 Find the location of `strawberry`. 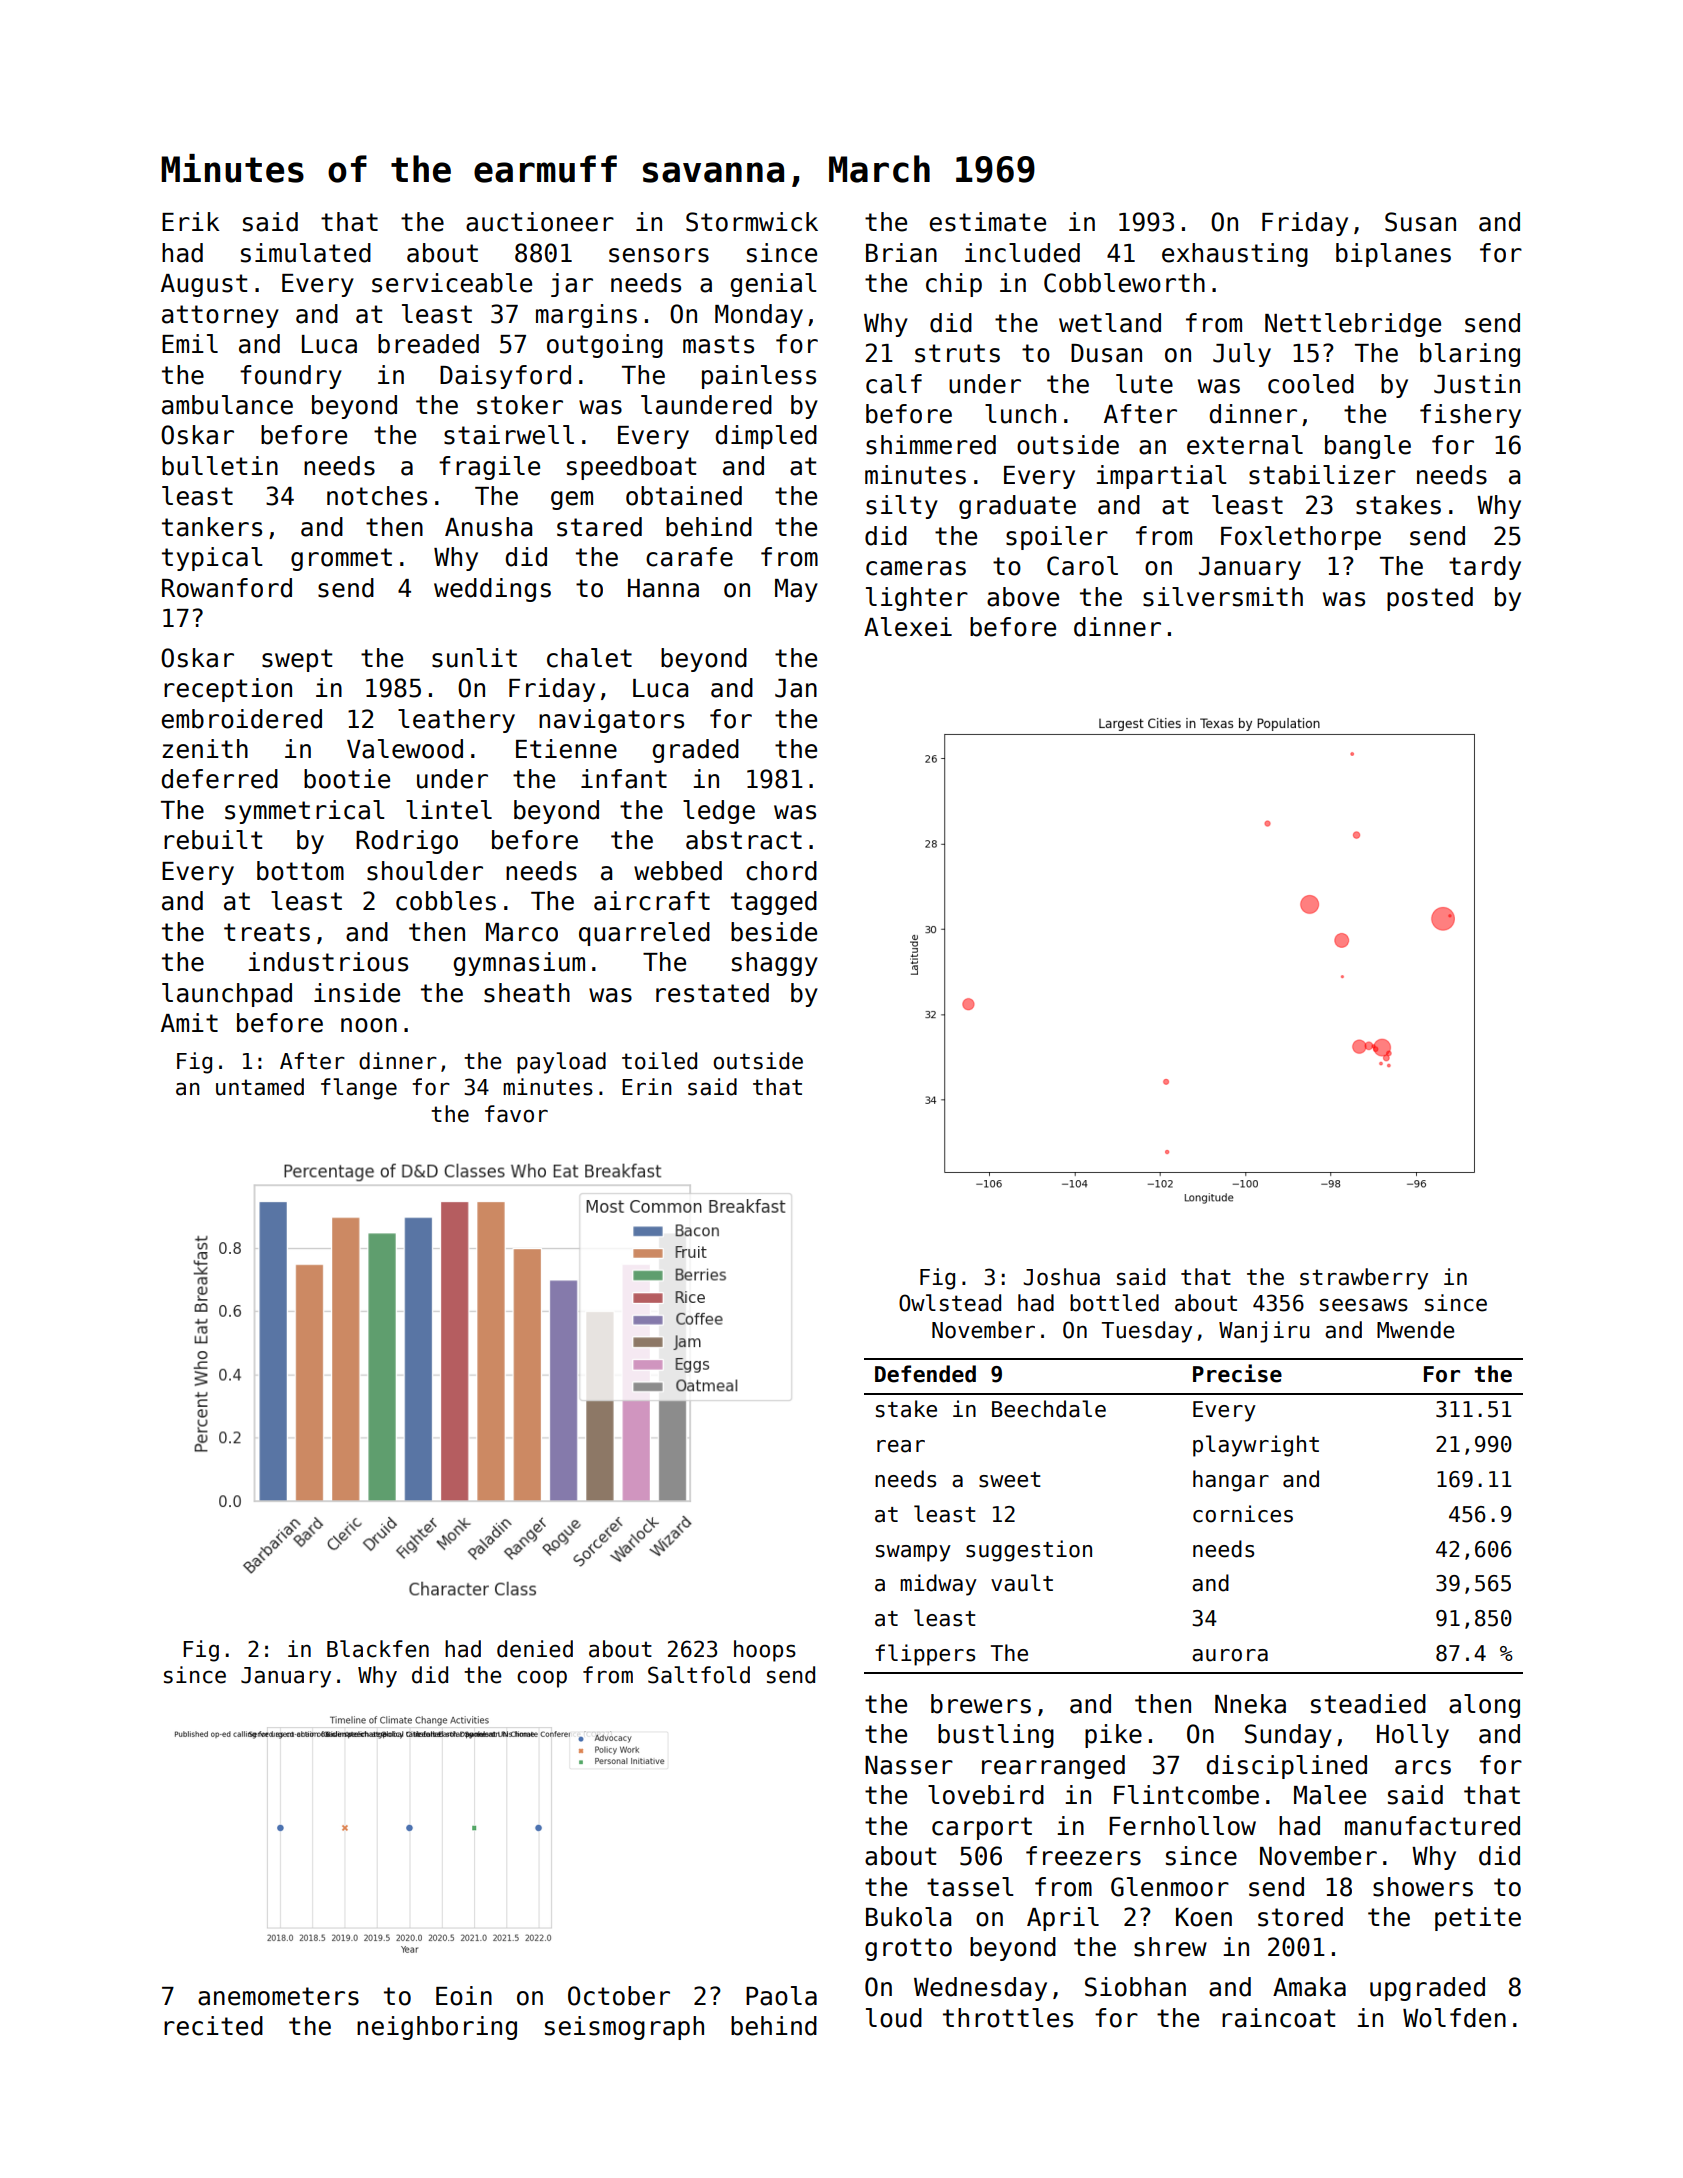

strawberry is located at coordinates (1364, 1279).
